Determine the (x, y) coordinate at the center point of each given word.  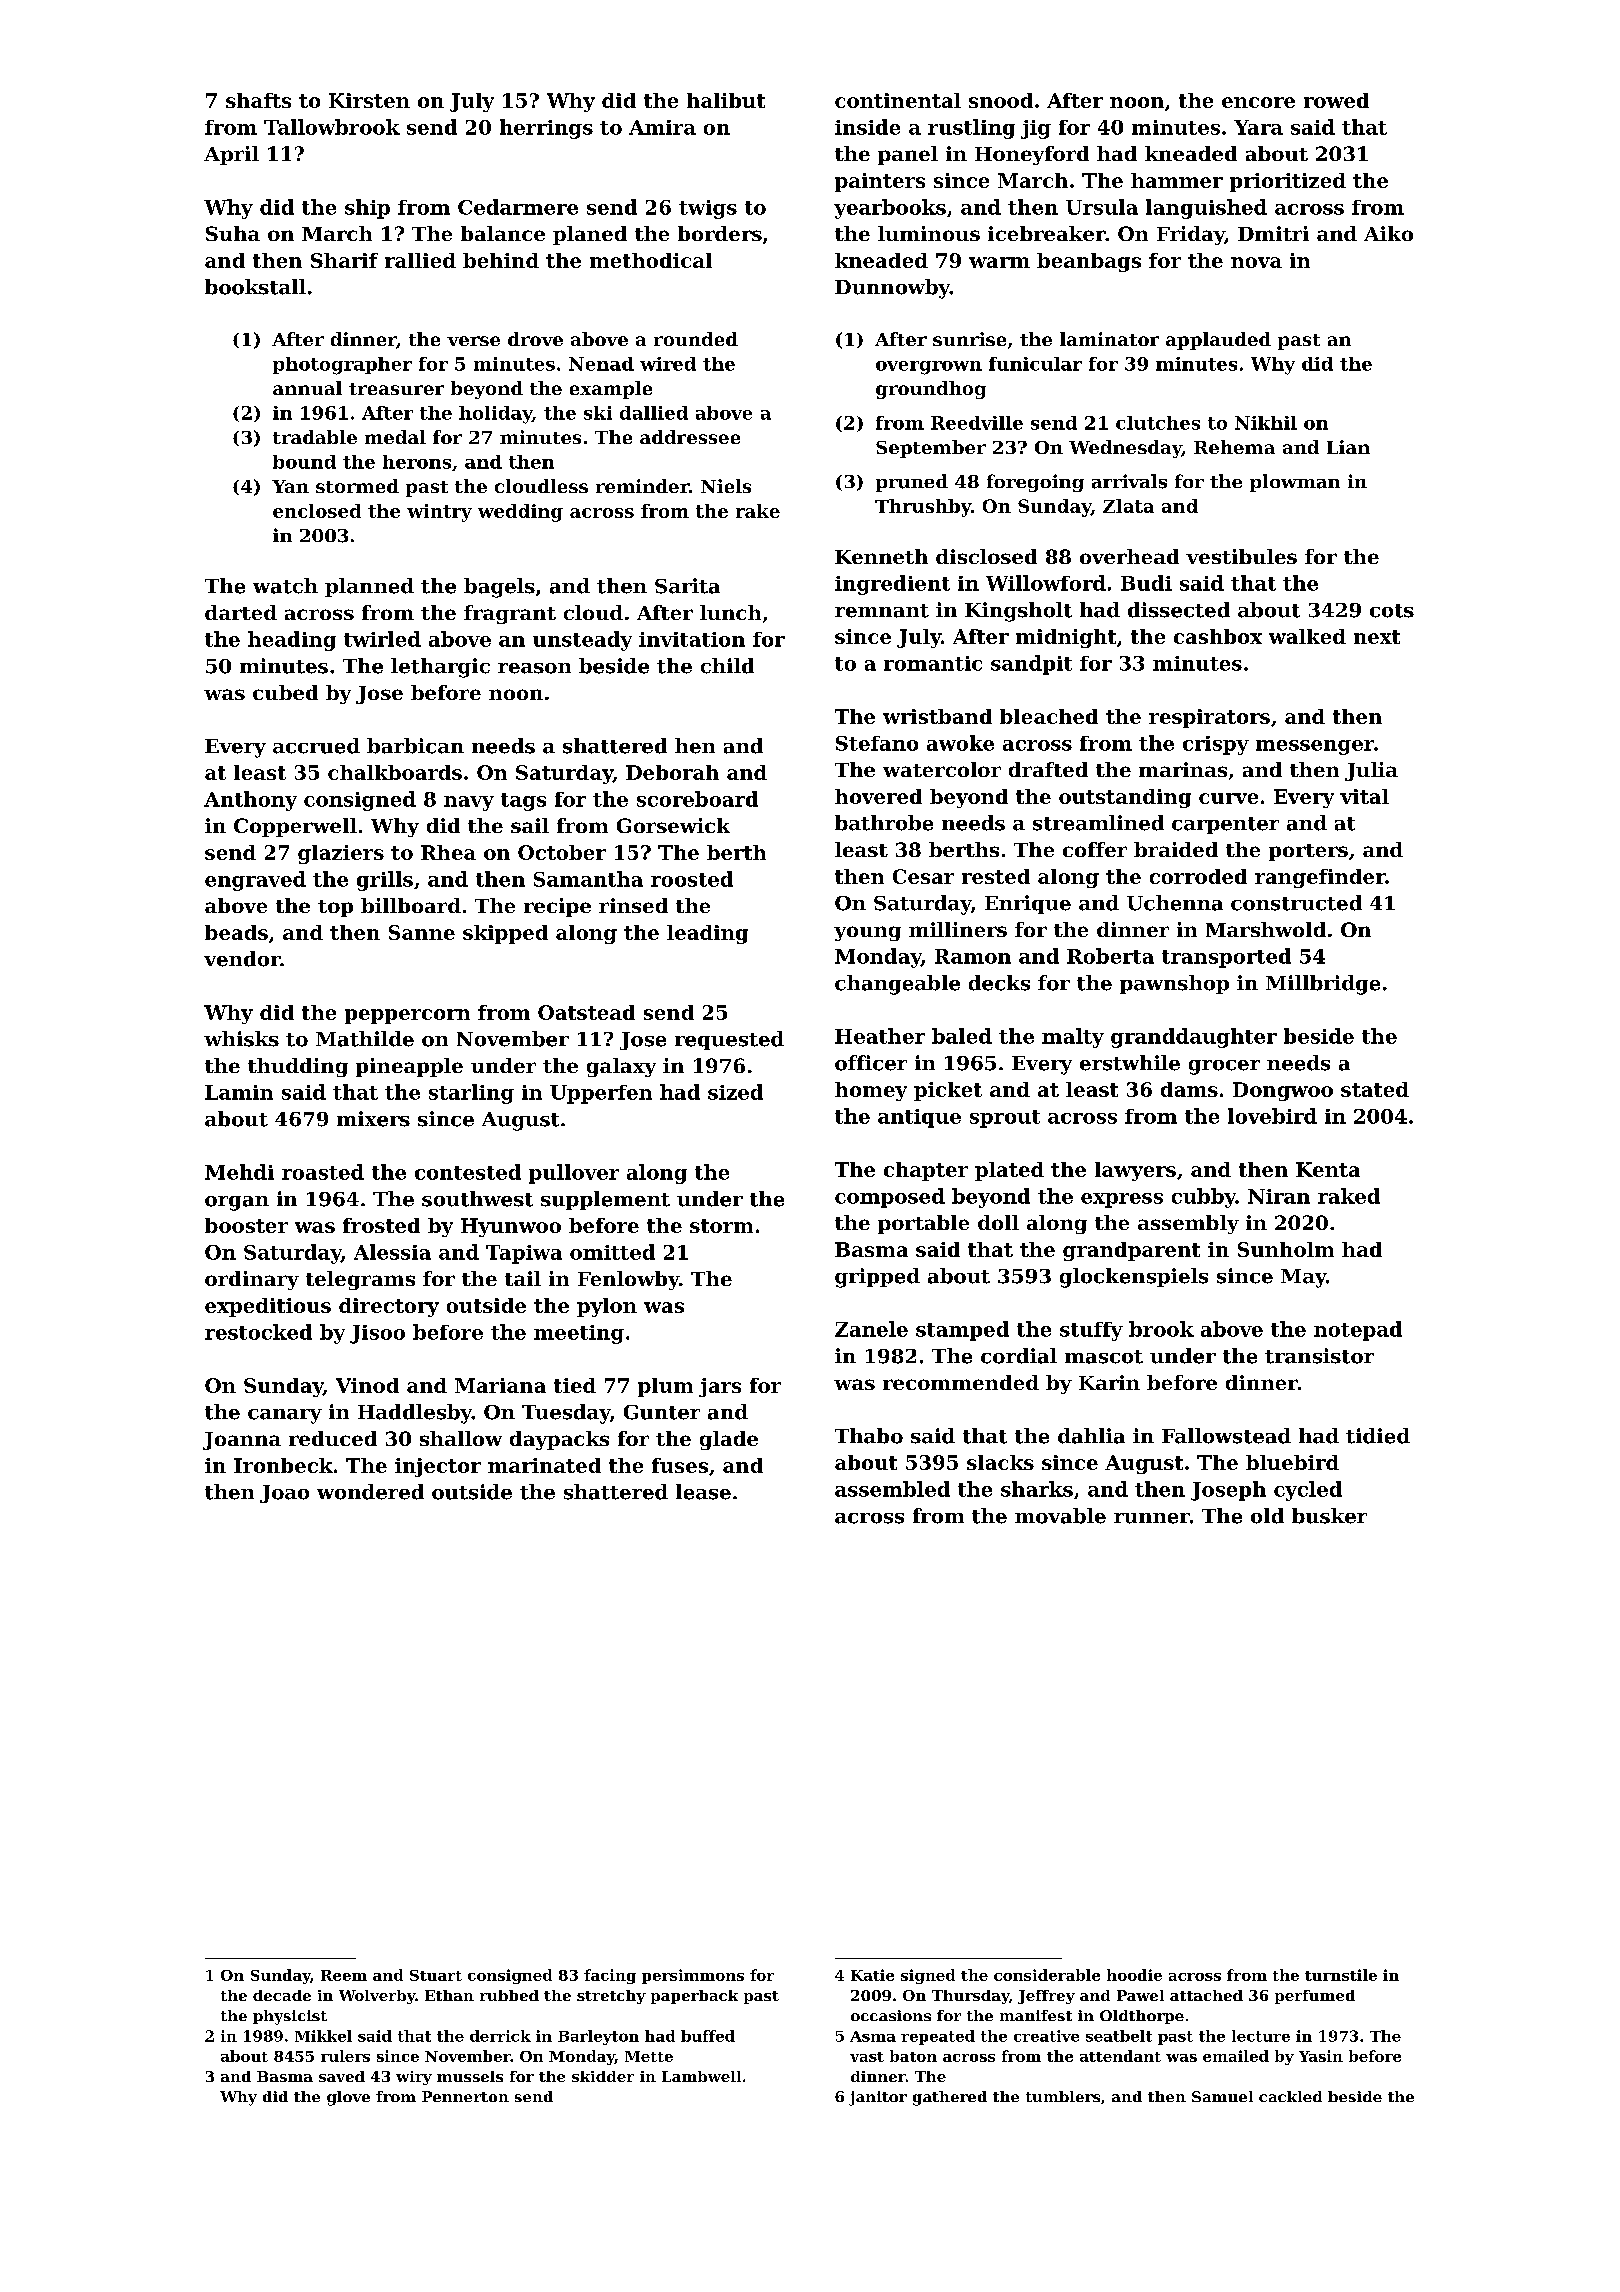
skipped (505, 934)
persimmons (693, 1976)
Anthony (250, 801)
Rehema (1234, 447)
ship (367, 209)
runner (1152, 1518)
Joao (284, 1494)
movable (1060, 1516)
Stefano (877, 743)
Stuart (436, 1975)
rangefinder (1320, 878)
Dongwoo (1283, 1091)
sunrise (969, 339)
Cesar (923, 876)
